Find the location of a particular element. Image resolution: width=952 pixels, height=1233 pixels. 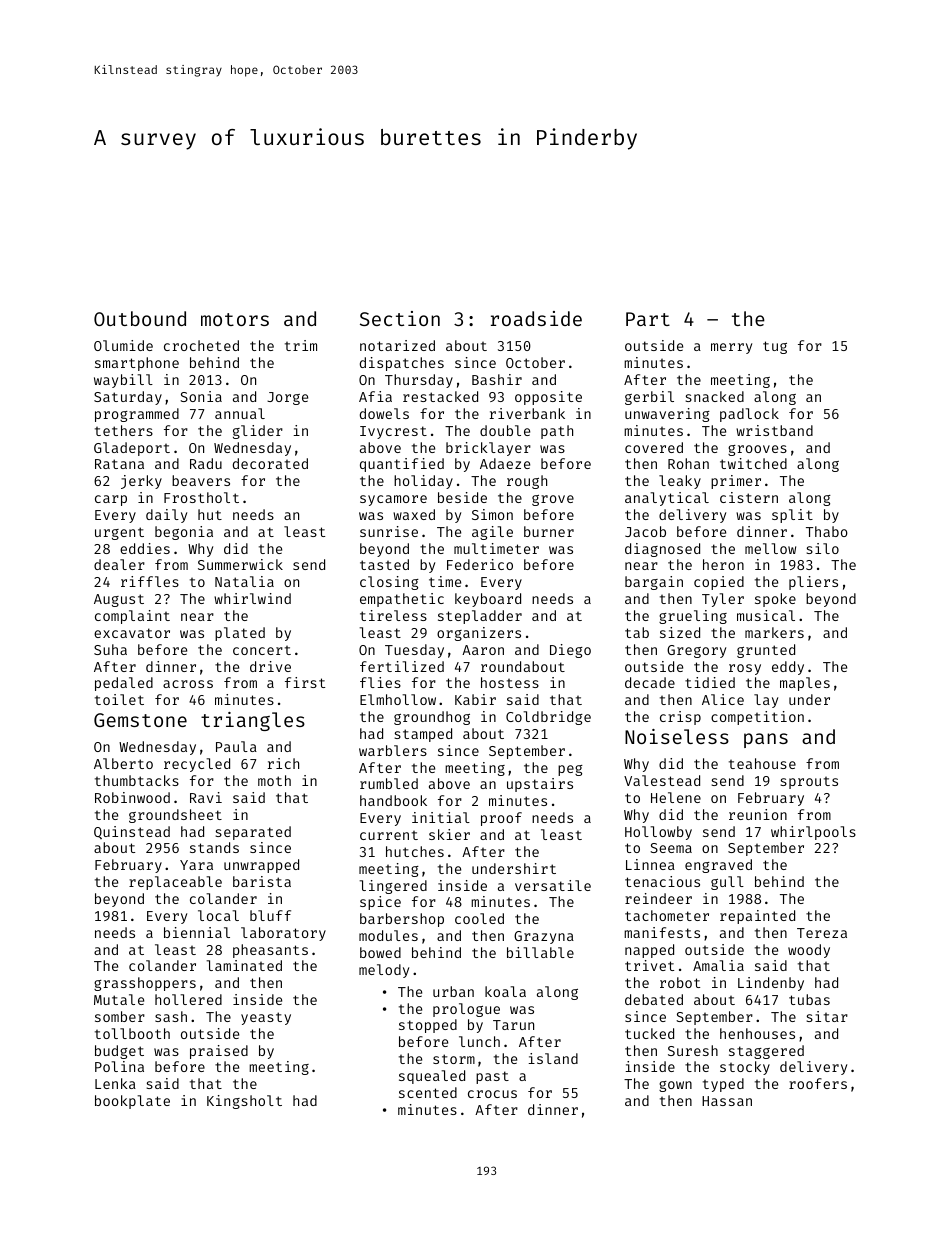

somber is located at coordinates (120, 1016).
